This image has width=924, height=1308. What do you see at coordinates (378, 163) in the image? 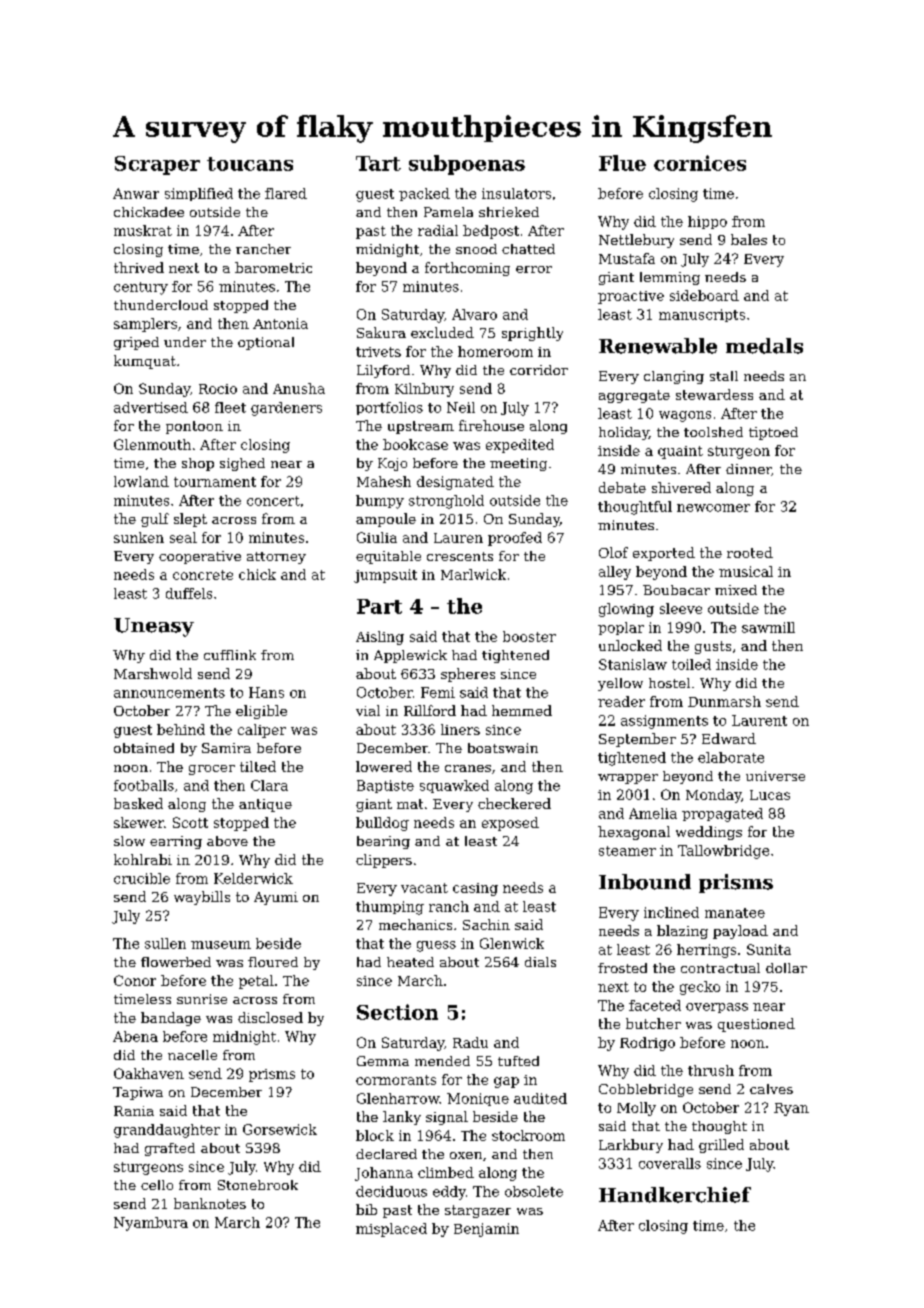
I see `Tart` at bounding box center [378, 163].
